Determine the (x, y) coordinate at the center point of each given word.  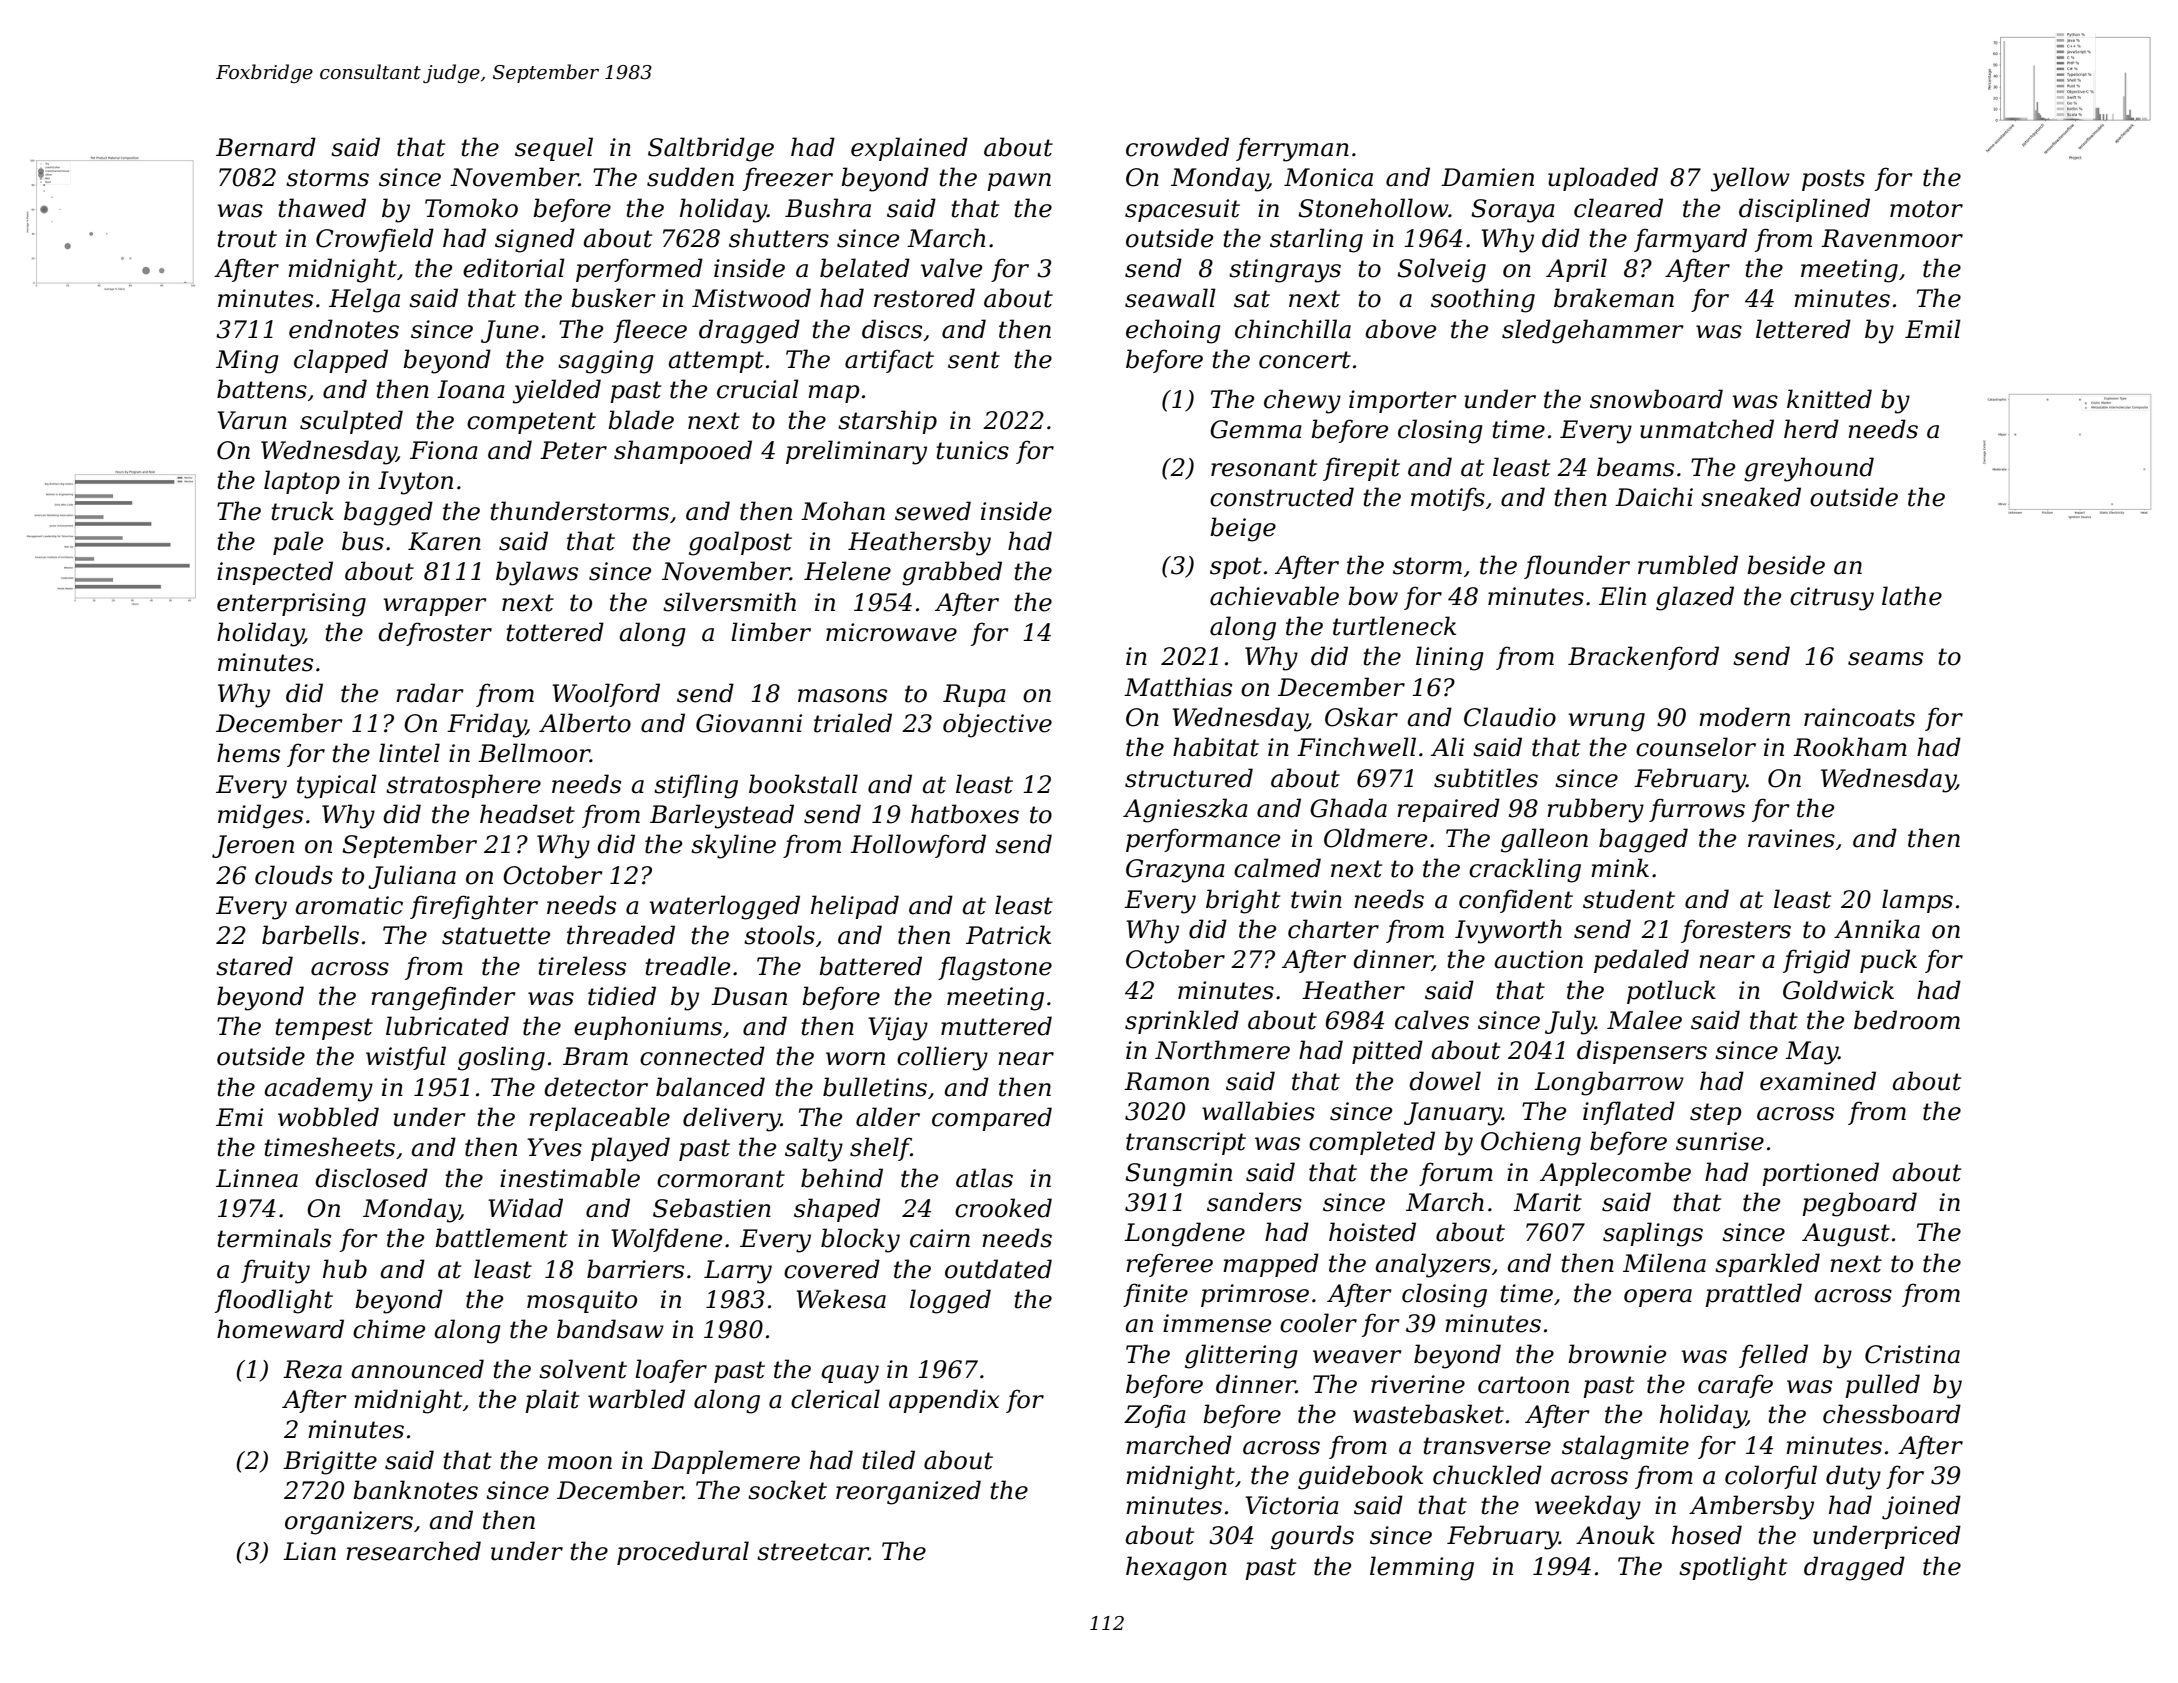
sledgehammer (1592, 331)
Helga (364, 300)
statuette (496, 936)
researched (413, 1551)
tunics (972, 450)
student (1629, 899)
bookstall (803, 784)
